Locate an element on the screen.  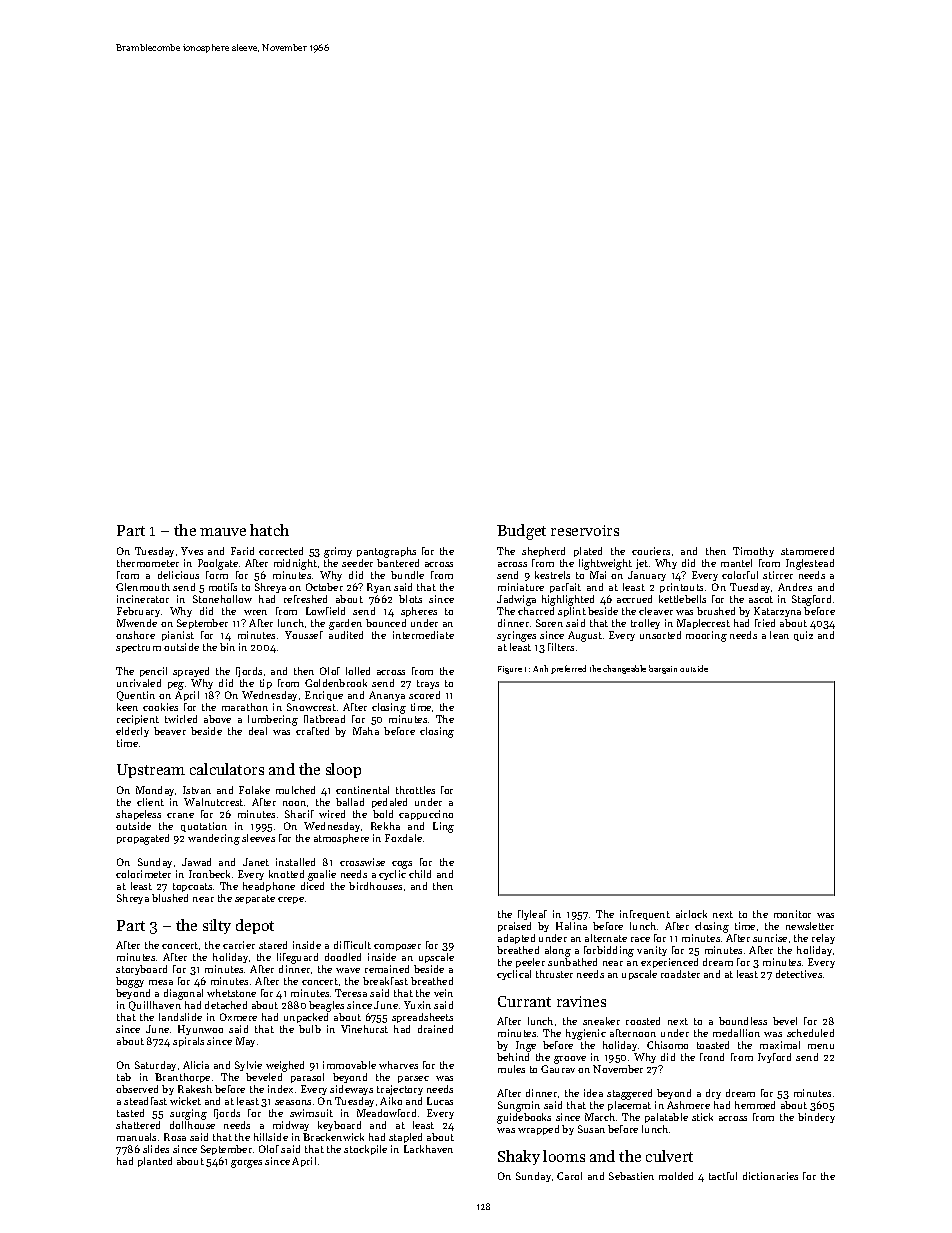
intermediate is located at coordinates (423, 635).
